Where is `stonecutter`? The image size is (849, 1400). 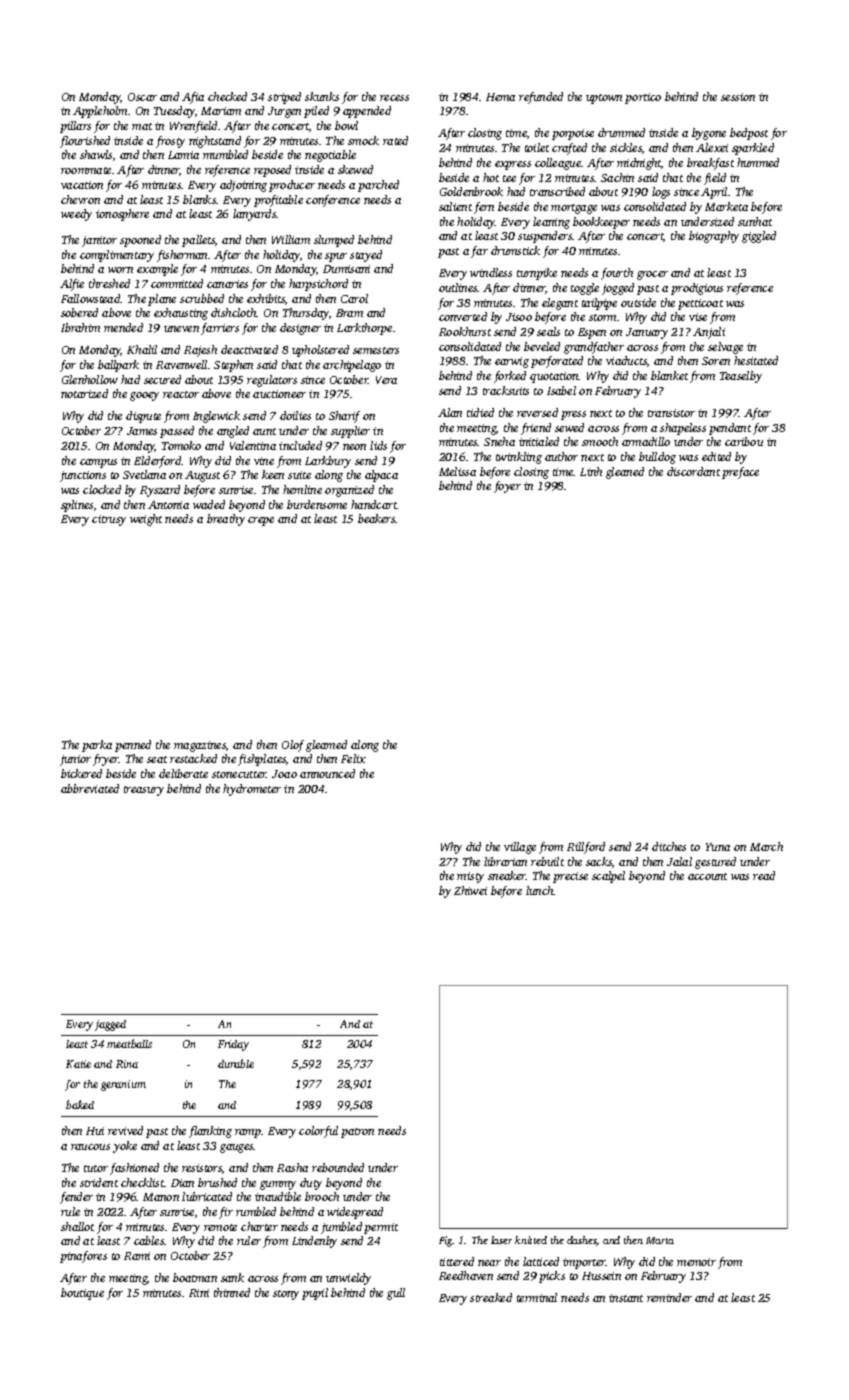
stonecutter is located at coordinates (239, 774).
